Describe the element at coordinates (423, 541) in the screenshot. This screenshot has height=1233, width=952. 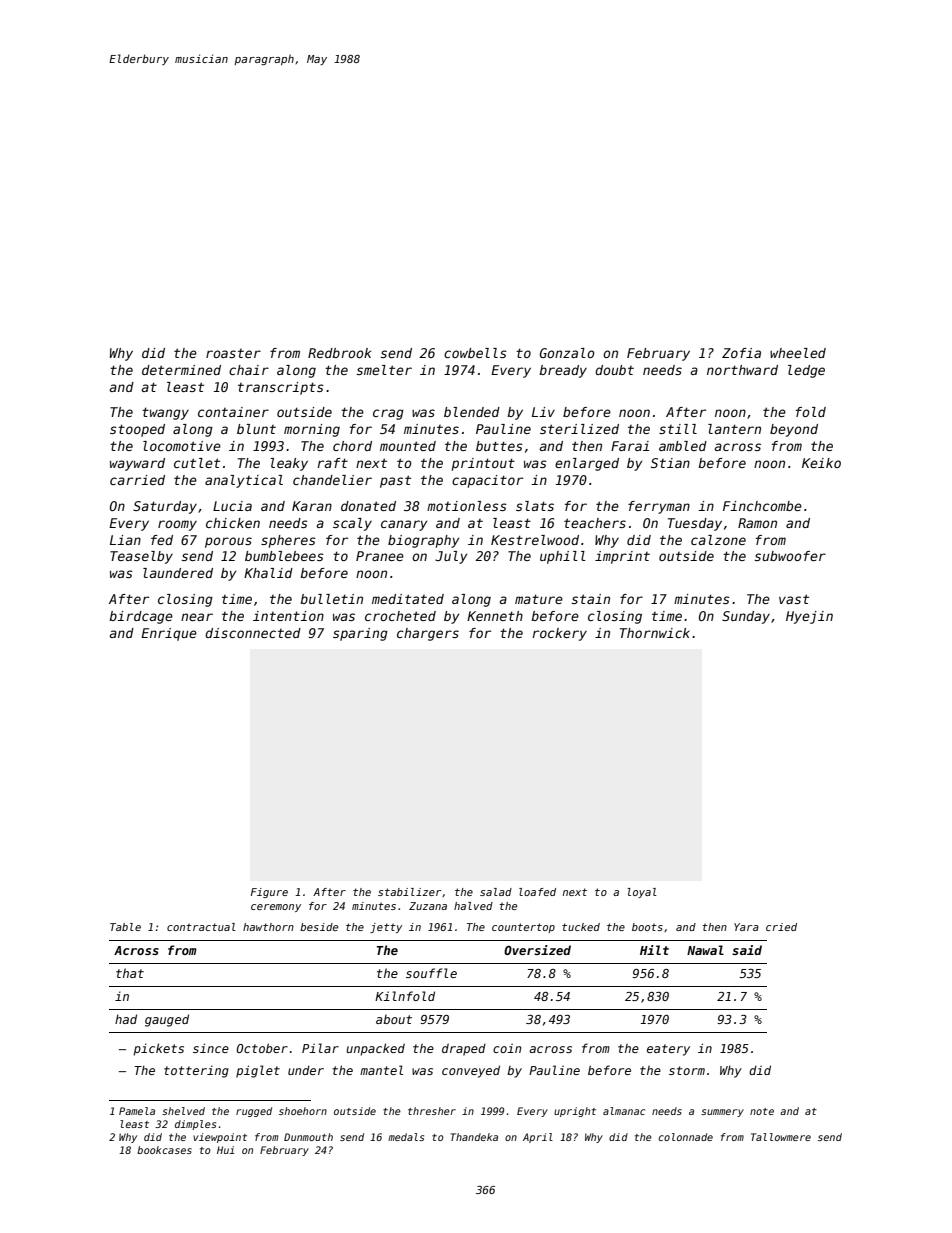
I see `biography` at that location.
